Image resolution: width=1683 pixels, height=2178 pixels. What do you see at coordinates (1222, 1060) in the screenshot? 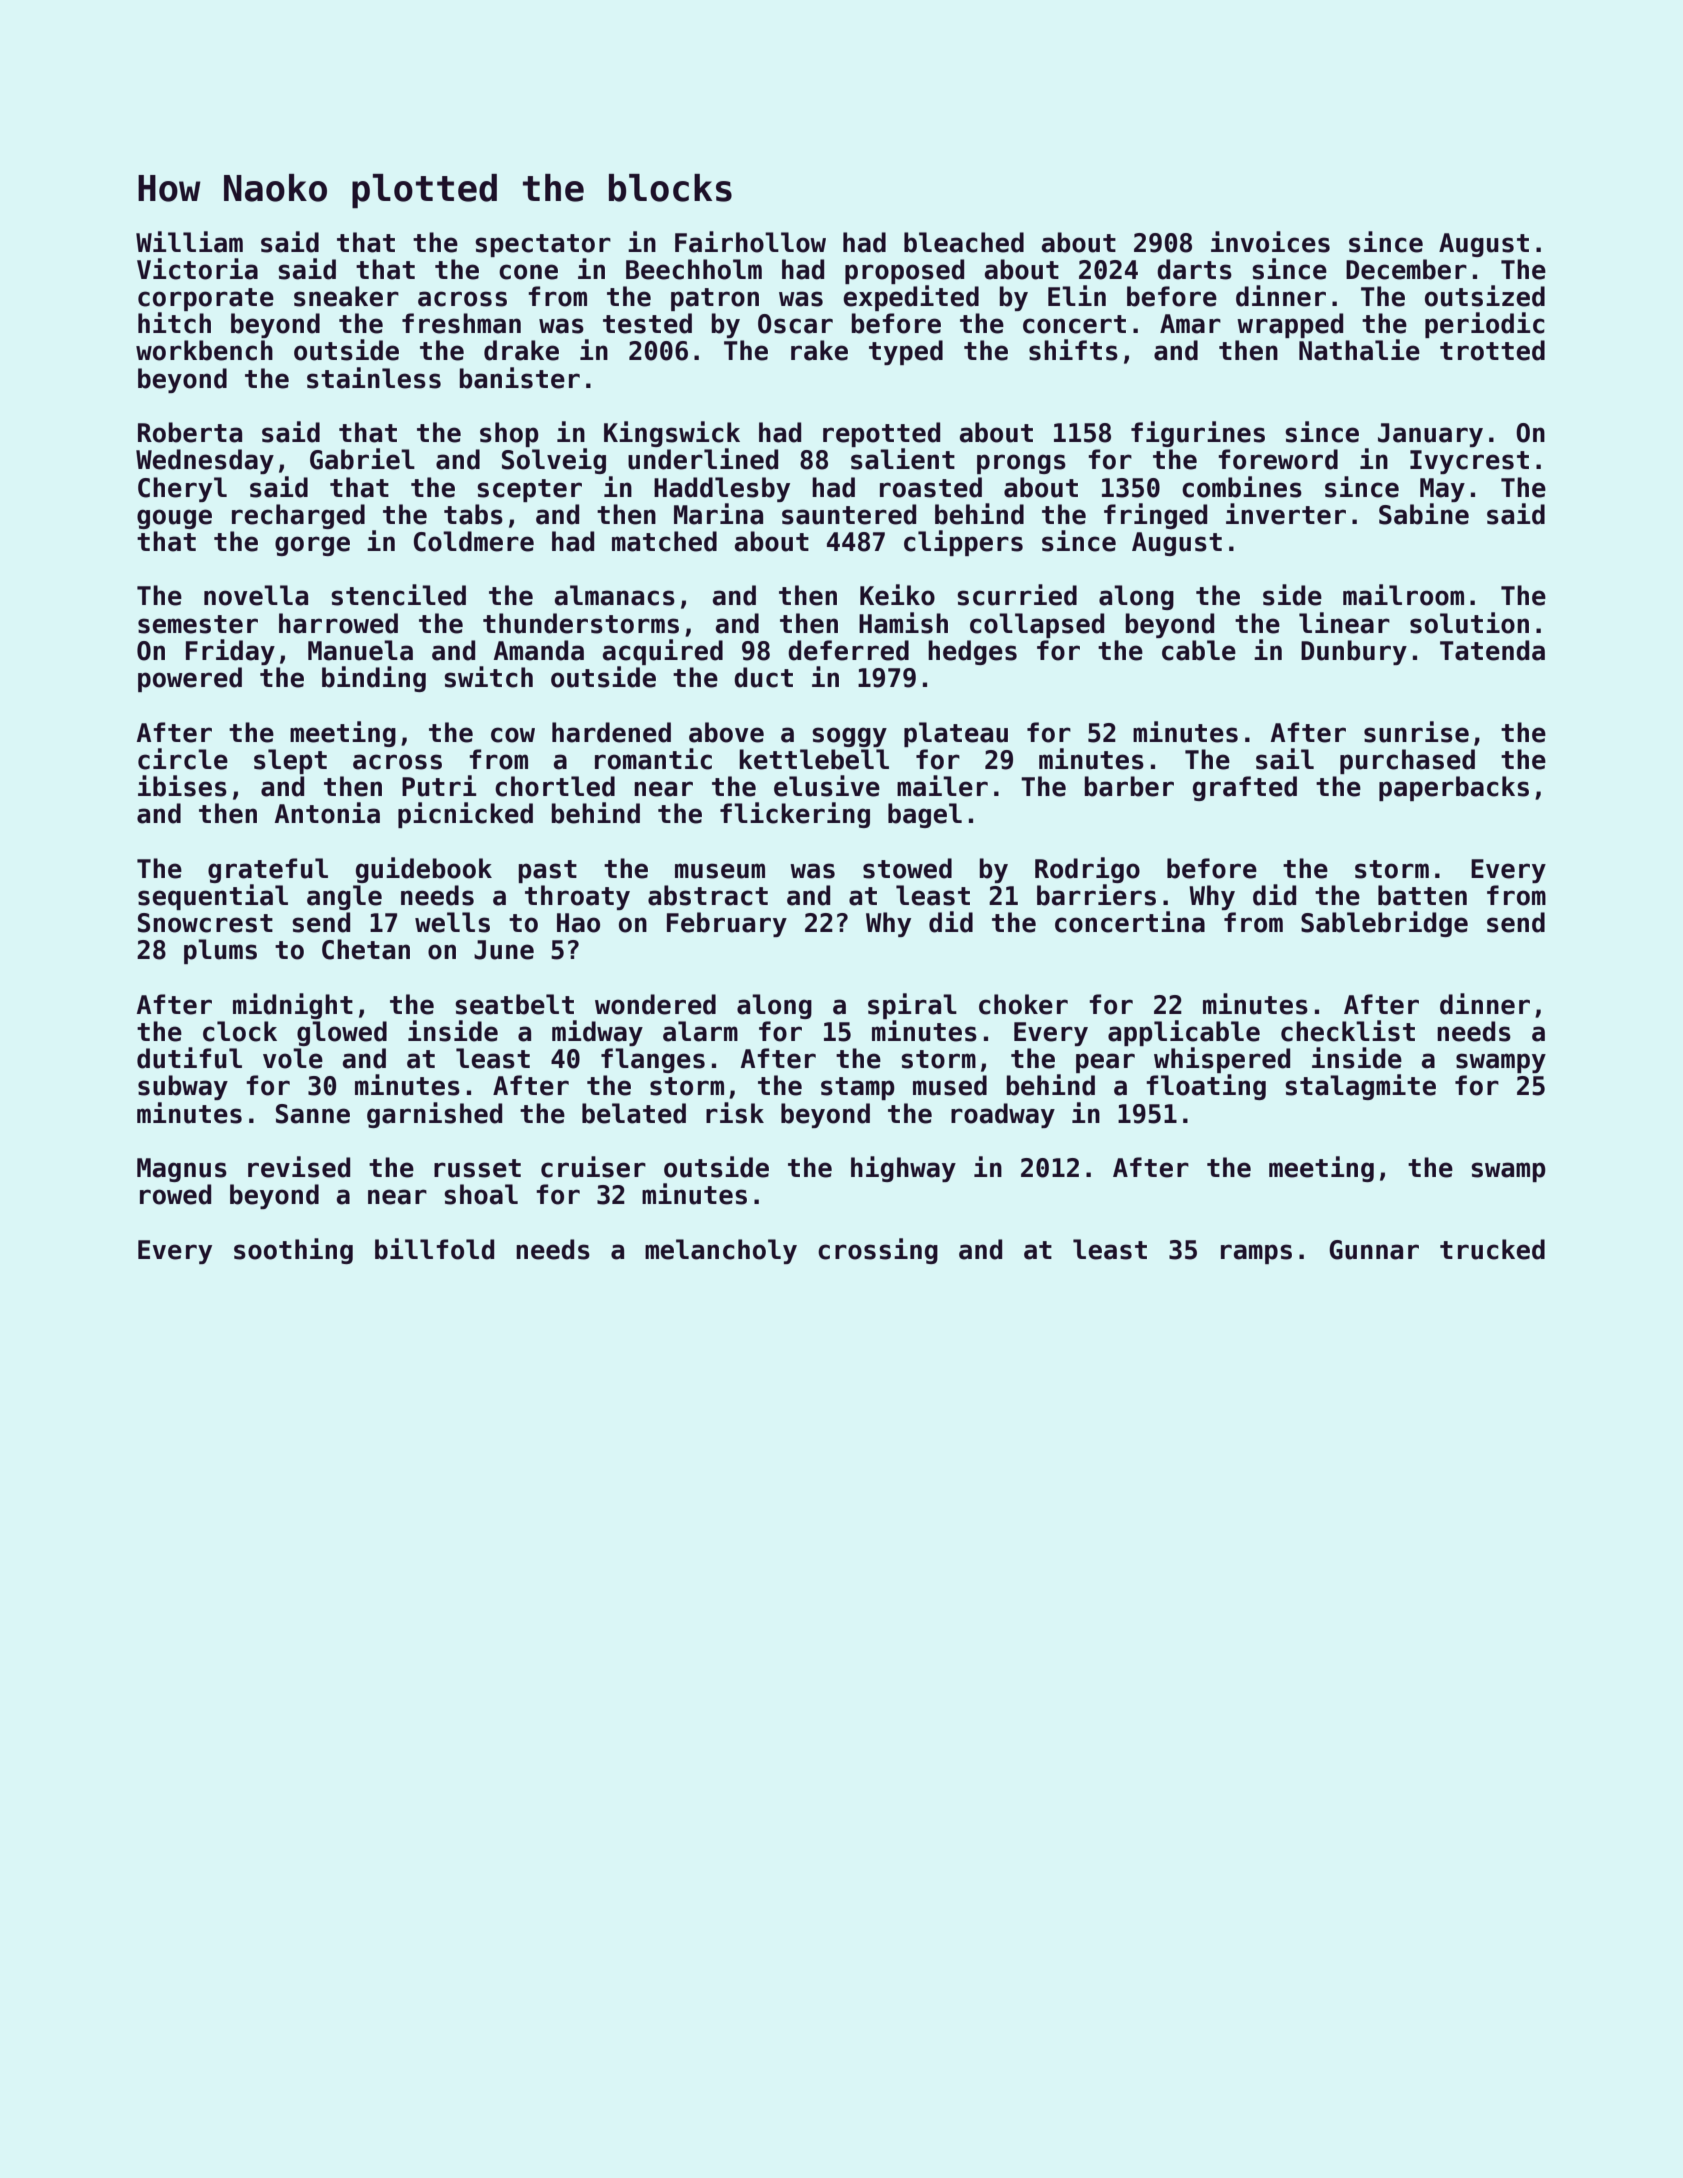
I see `whispered` at bounding box center [1222, 1060].
